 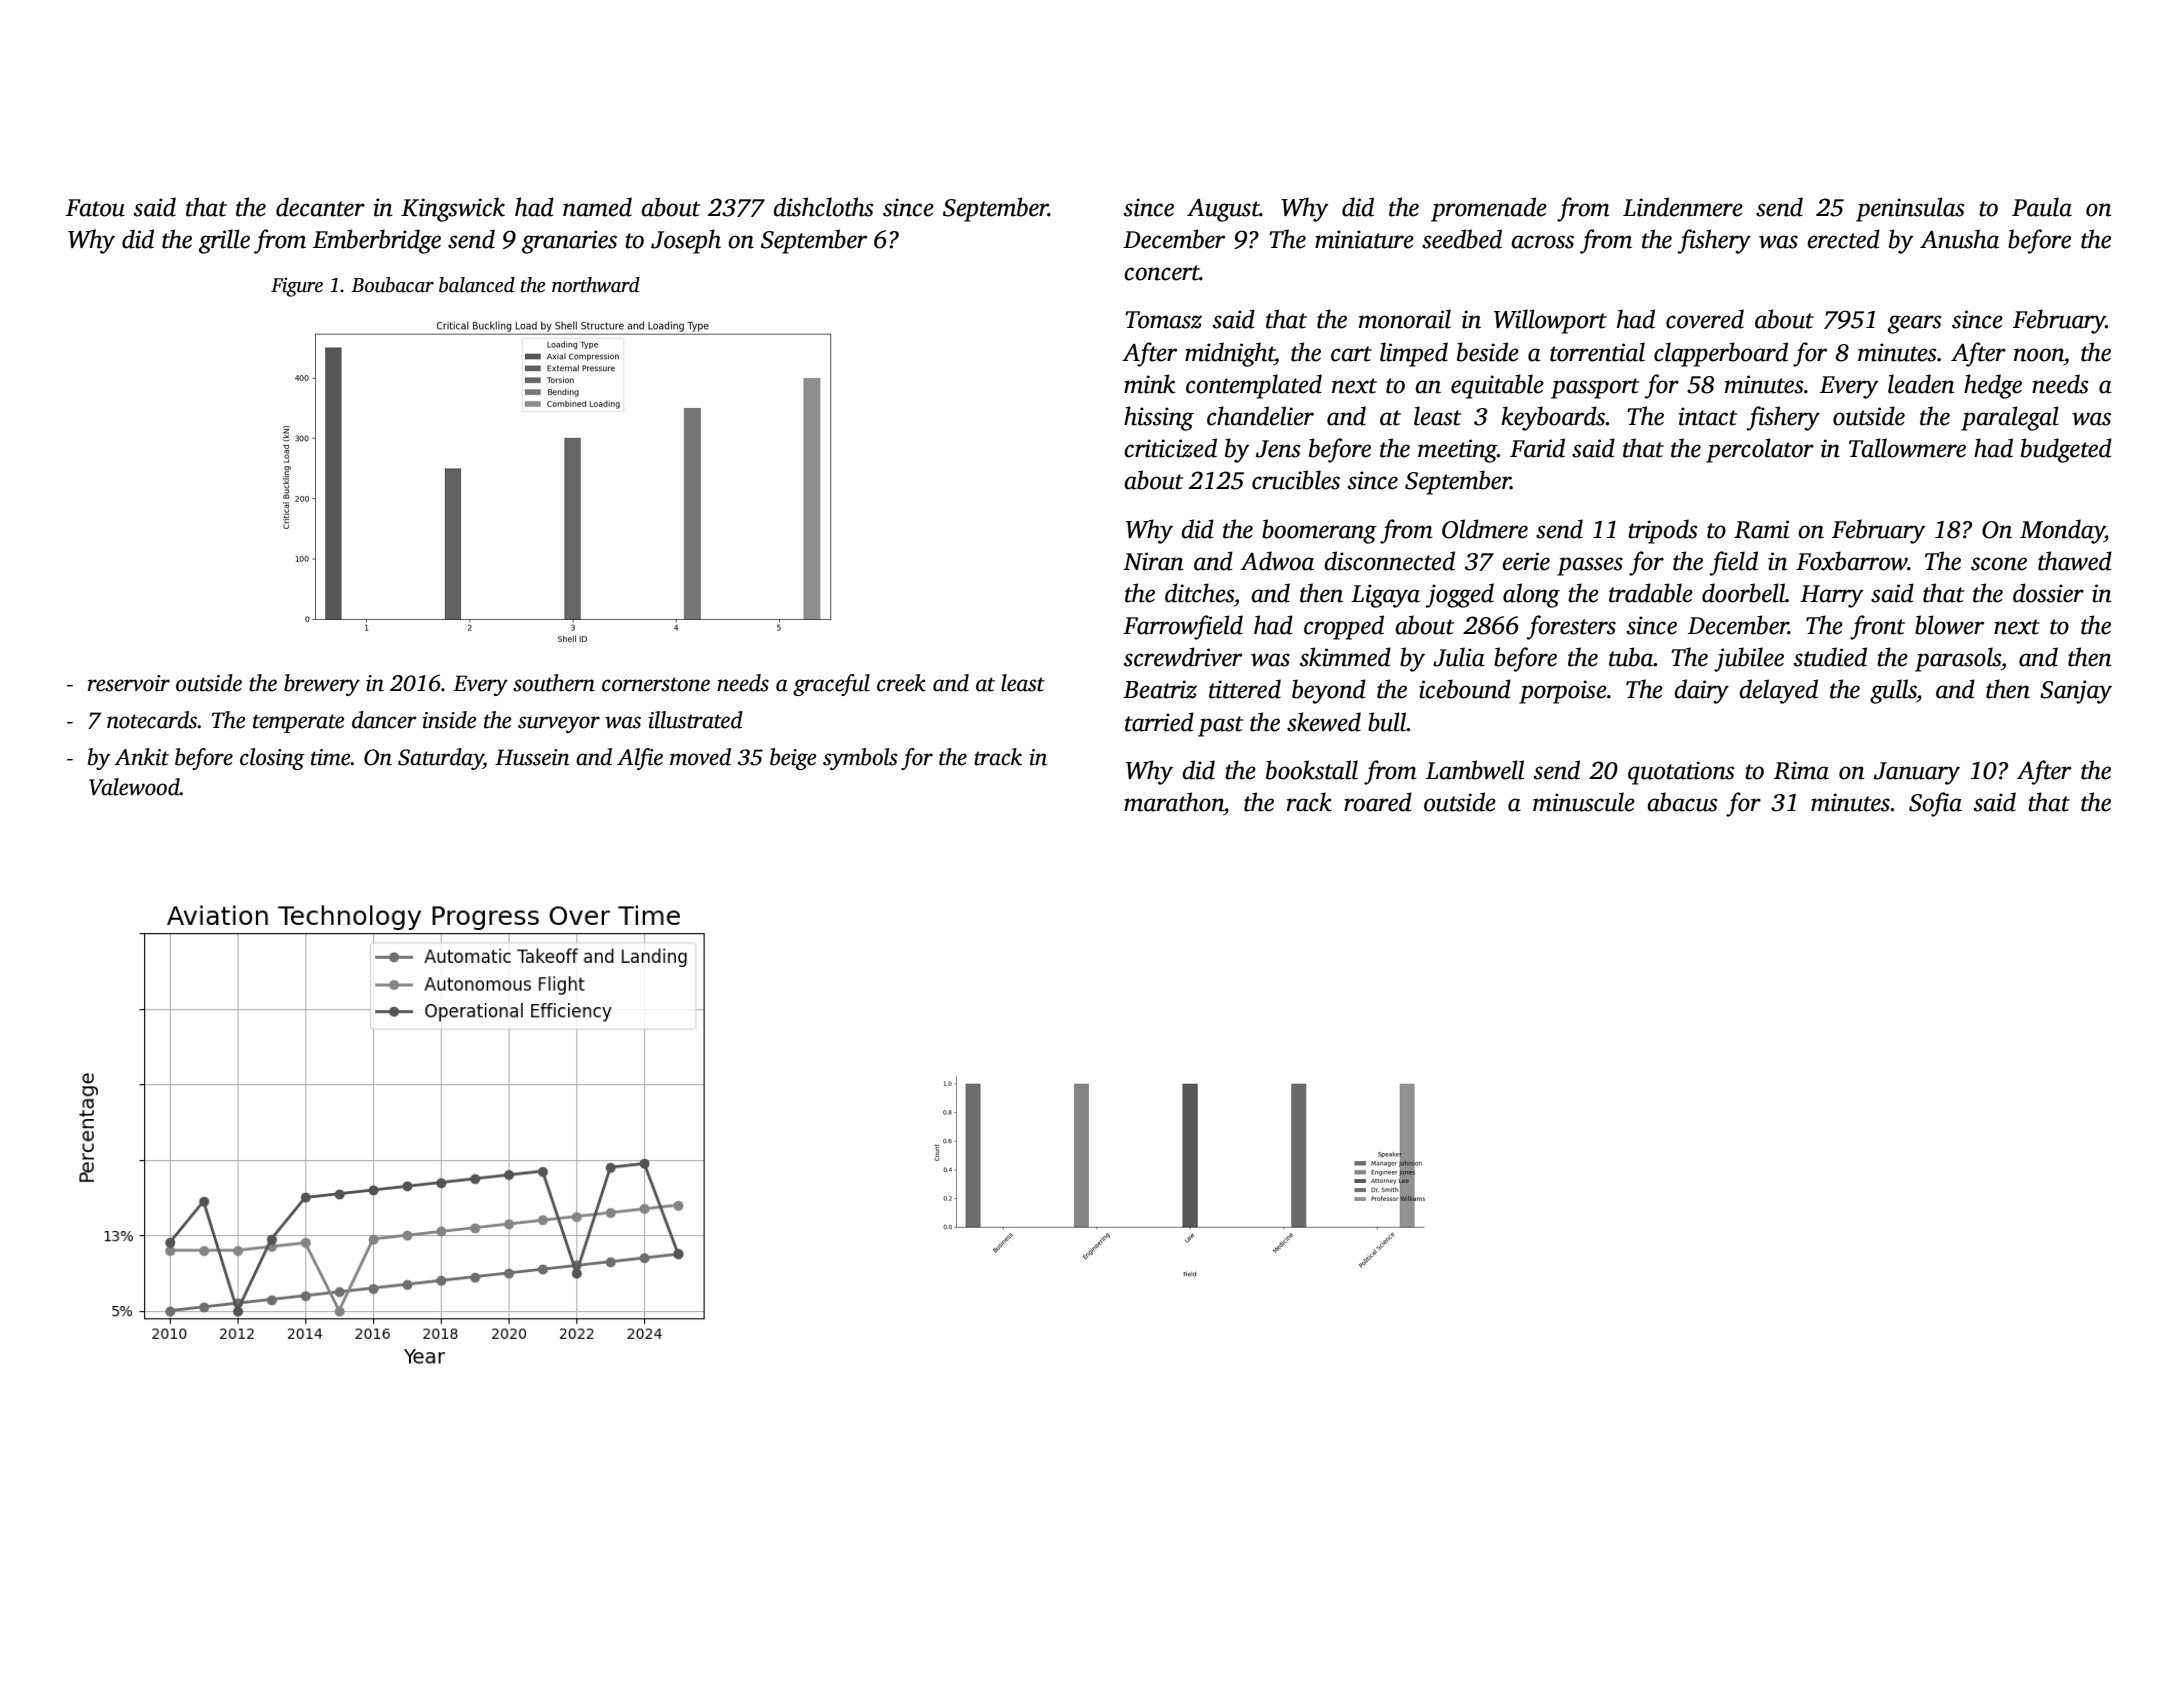 I want to click on Foxbarrow, so click(x=1852, y=561).
